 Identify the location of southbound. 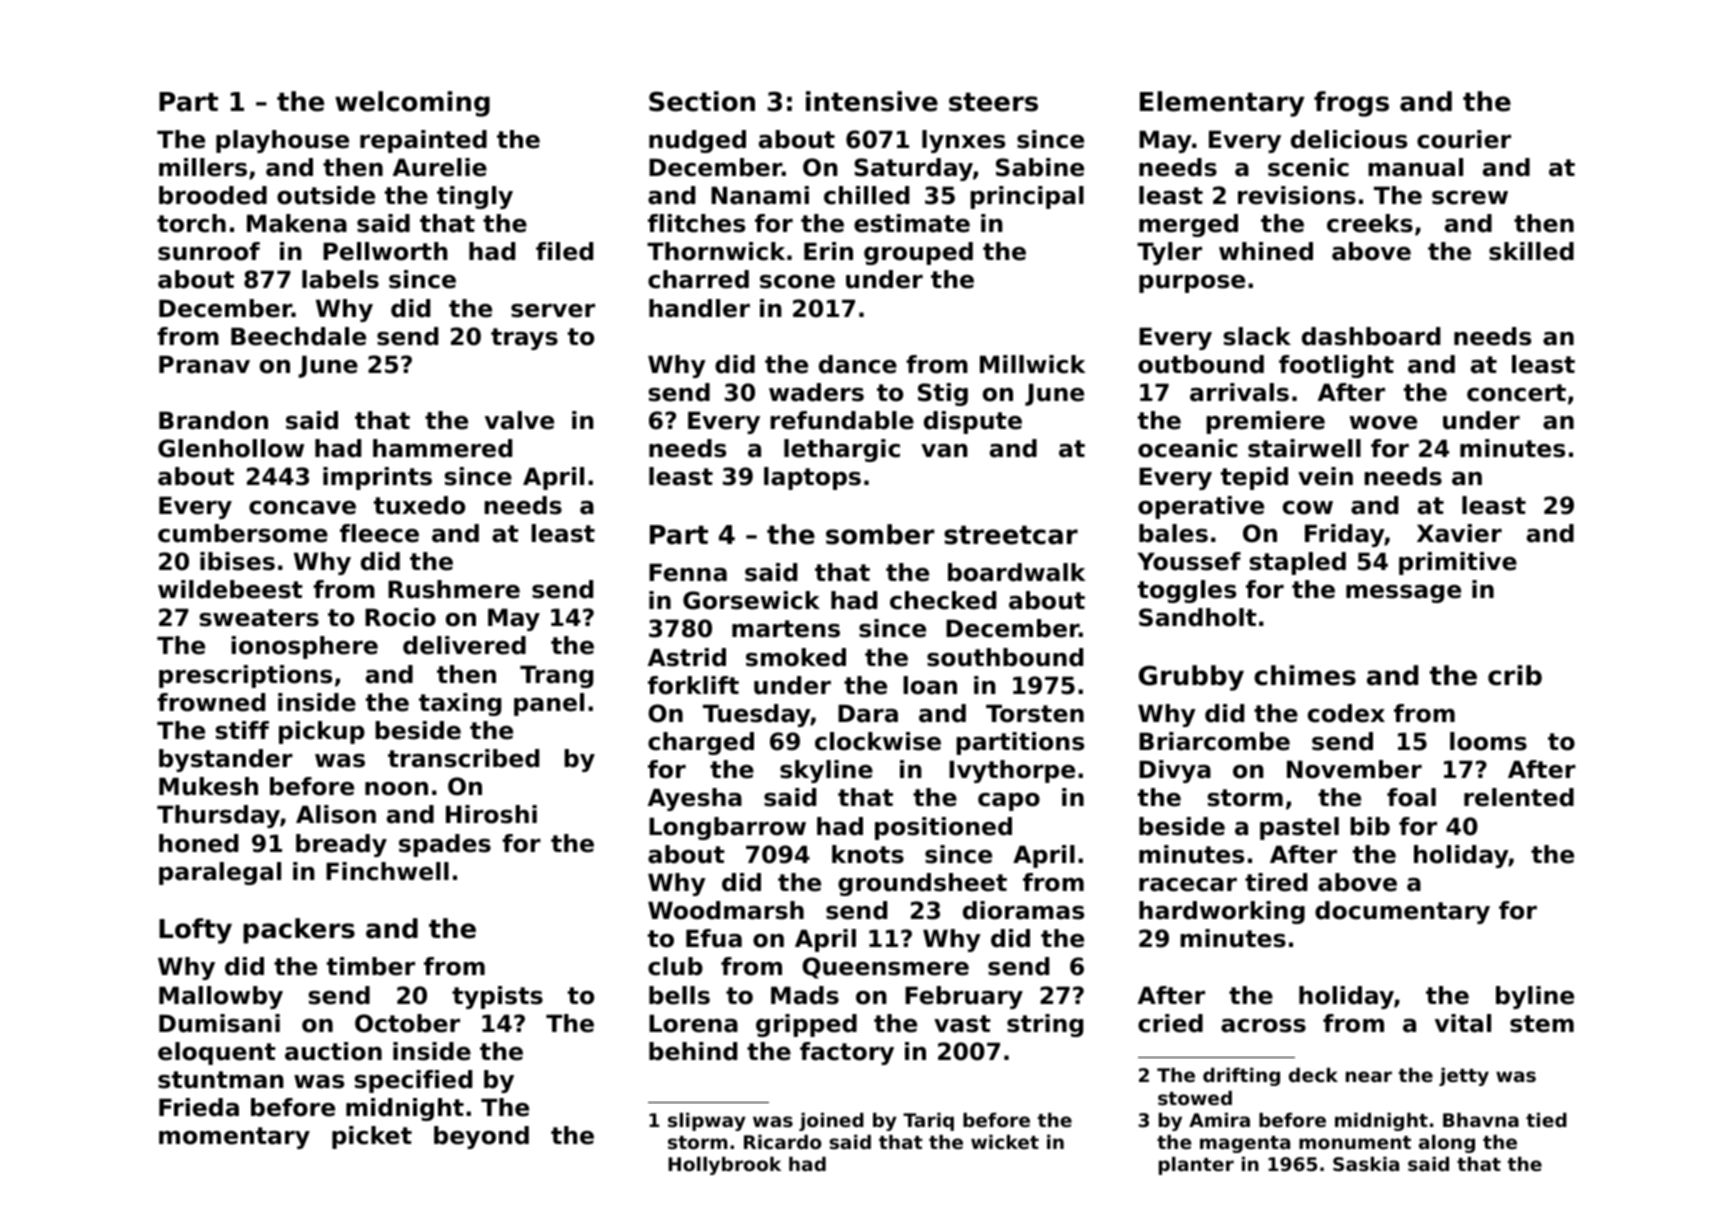
(1005, 657).
